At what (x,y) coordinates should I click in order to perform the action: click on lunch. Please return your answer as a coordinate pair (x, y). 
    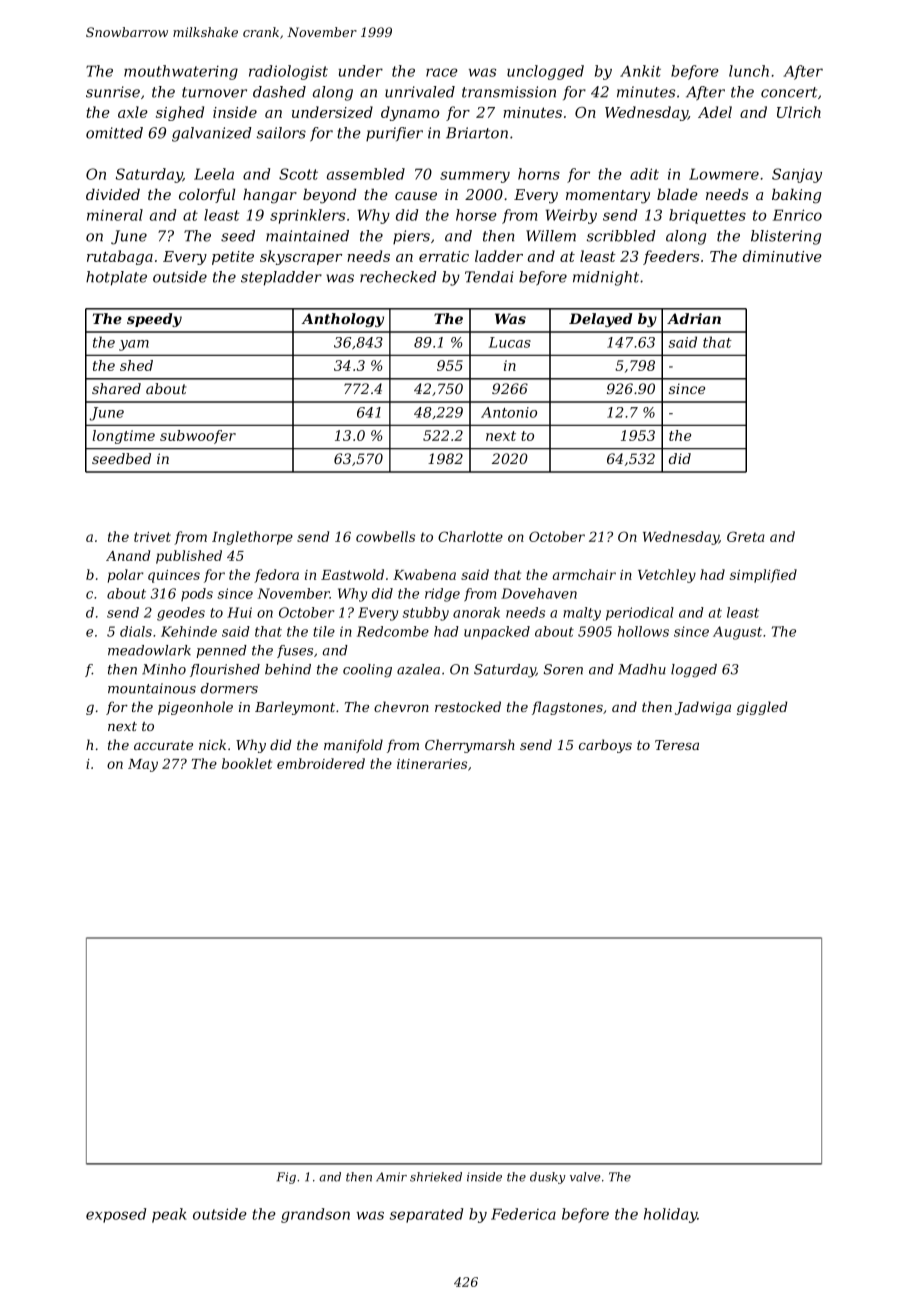
    Looking at the image, I should click on (749, 71).
